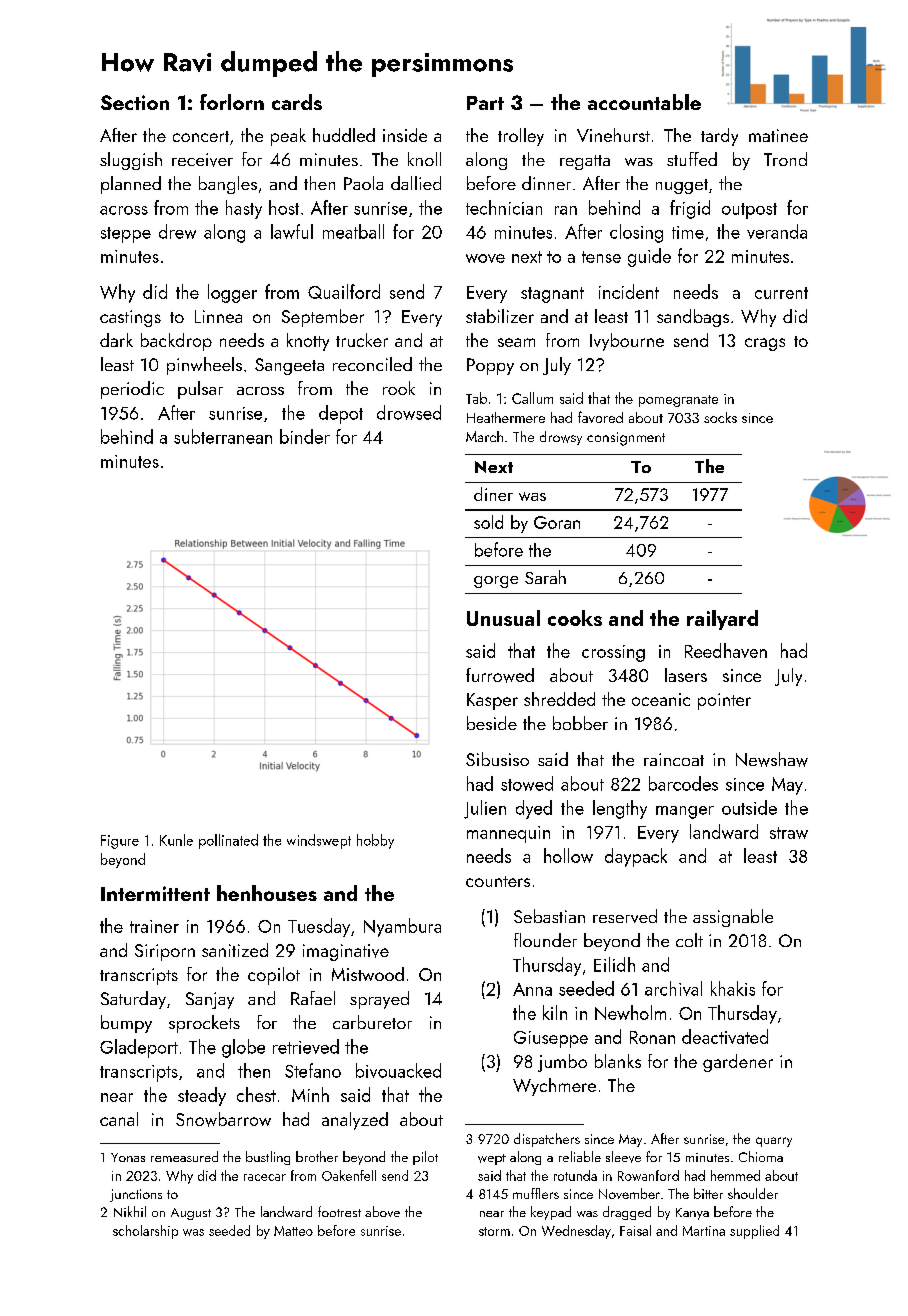 The image size is (908, 1316). What do you see at coordinates (232, 102) in the document?
I see `forlorn` at bounding box center [232, 102].
